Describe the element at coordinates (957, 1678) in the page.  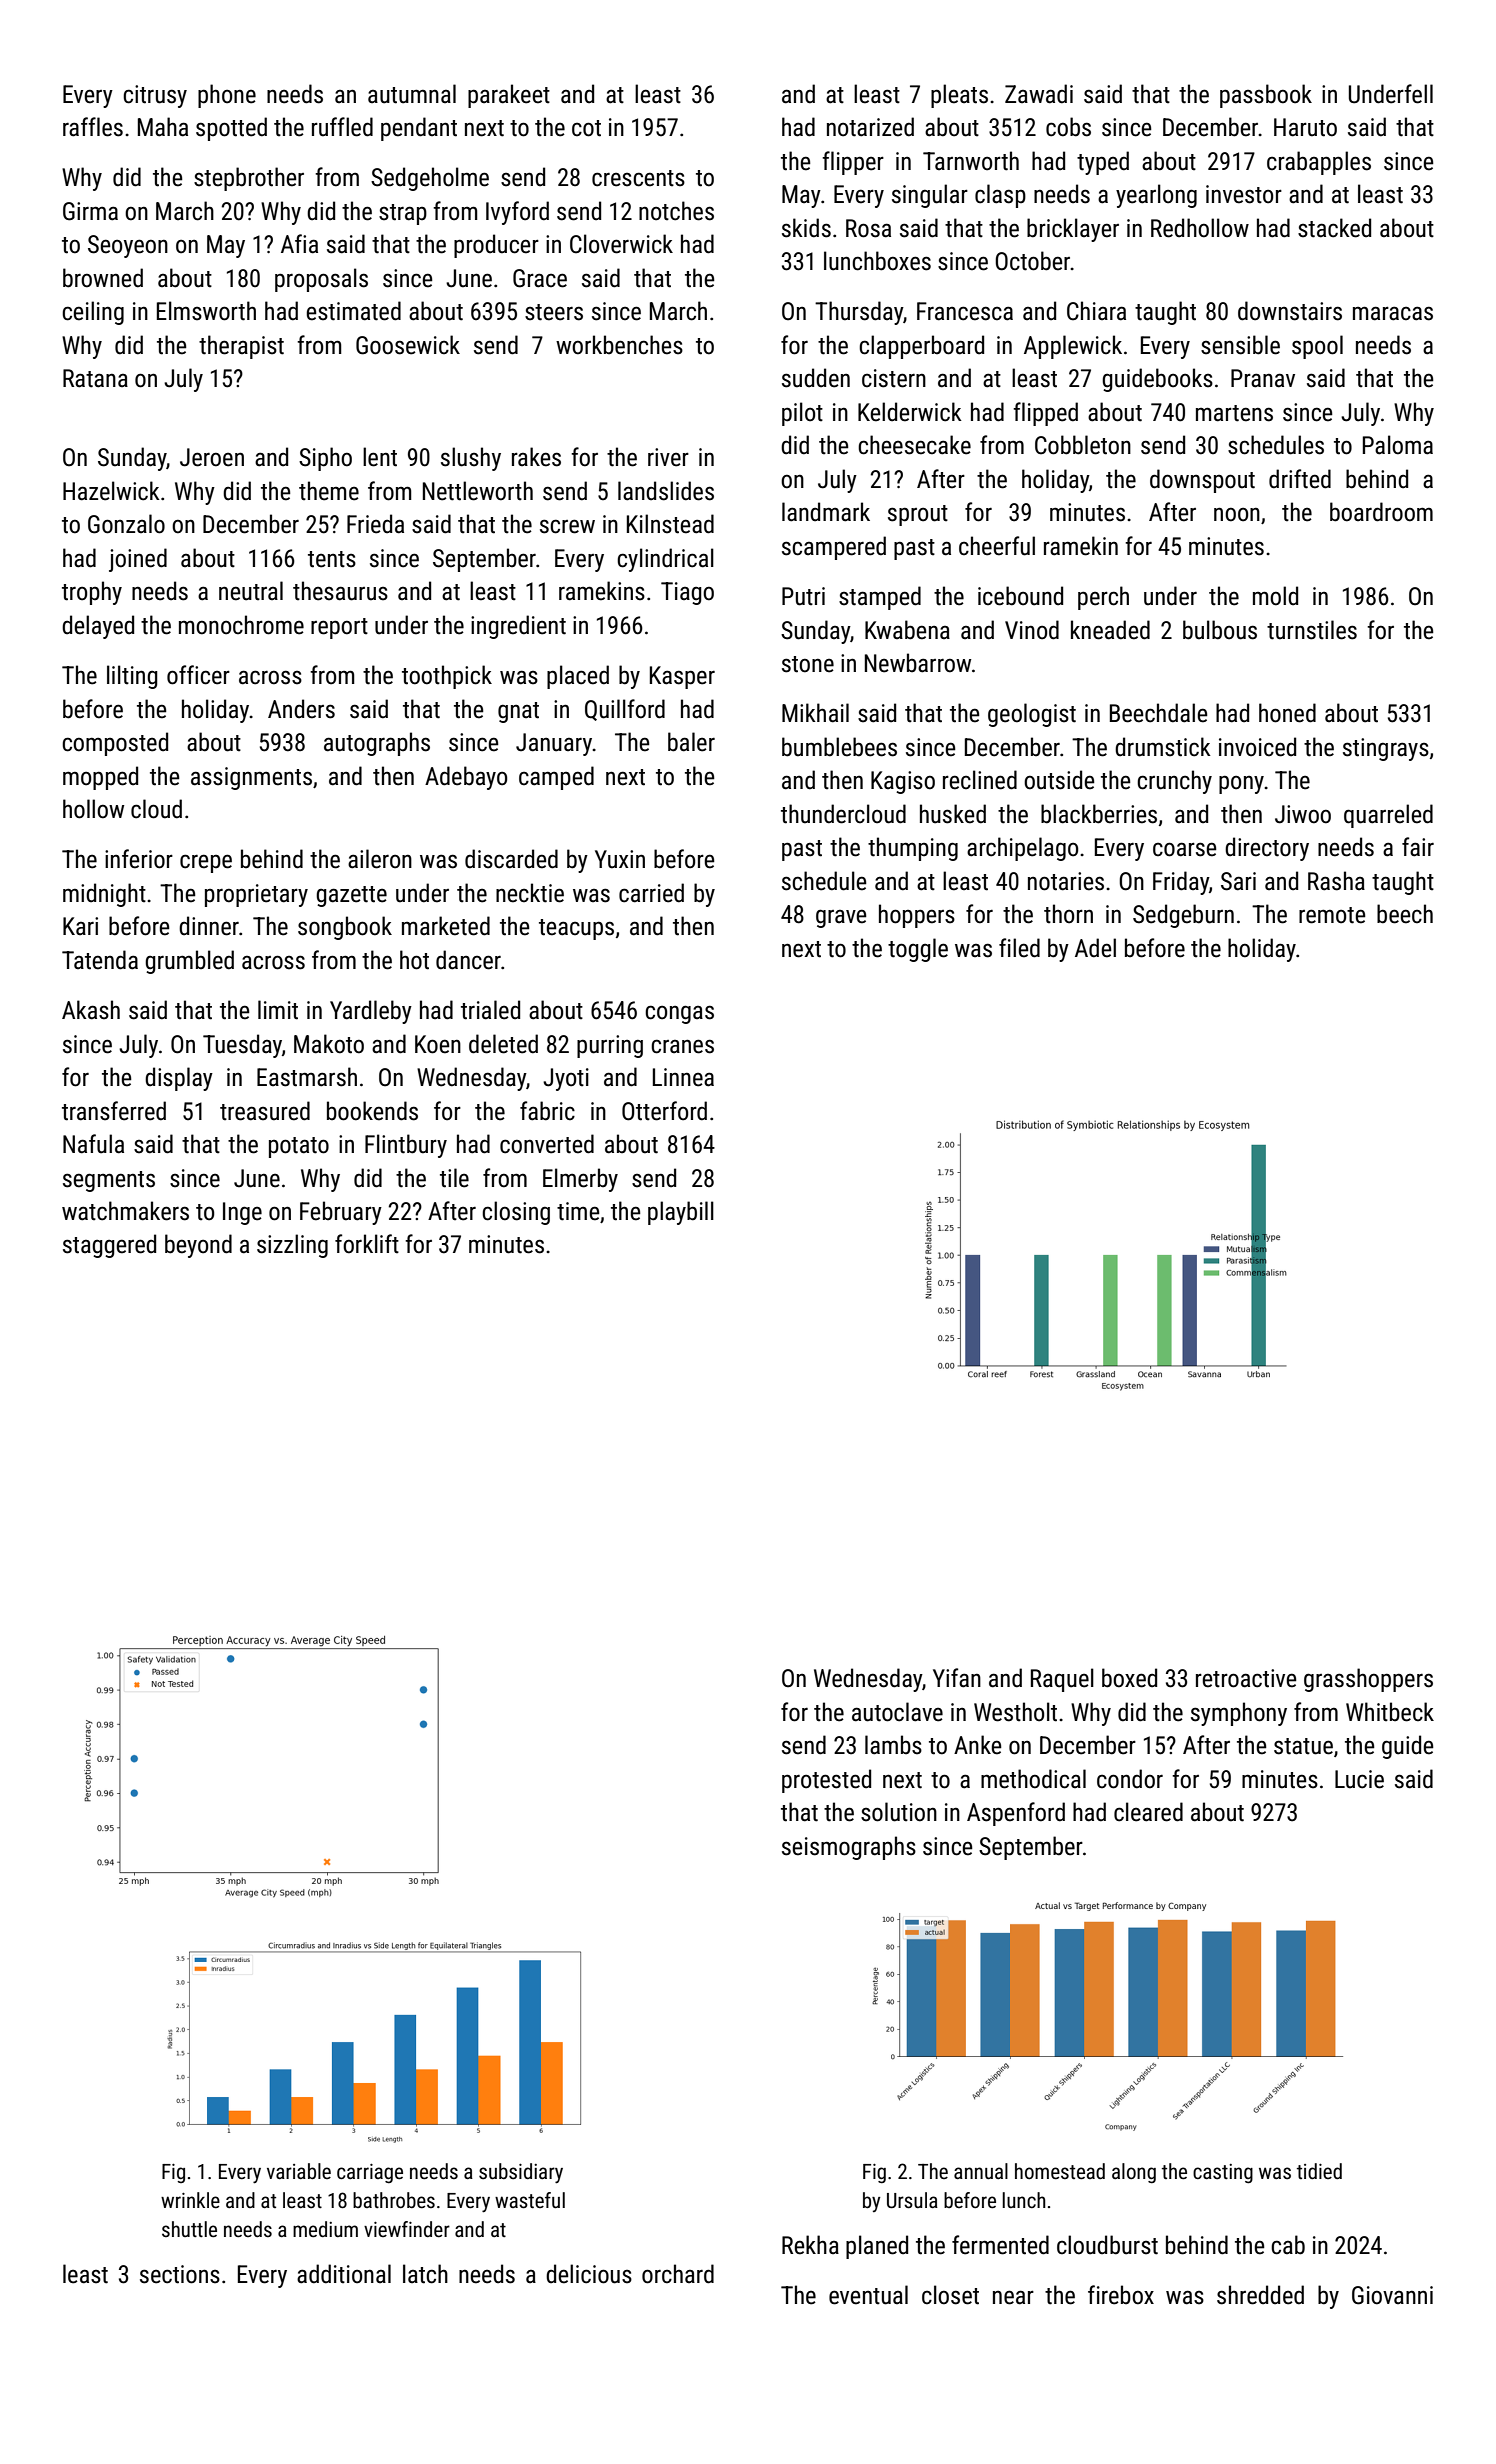
I see `Yifan` at that location.
